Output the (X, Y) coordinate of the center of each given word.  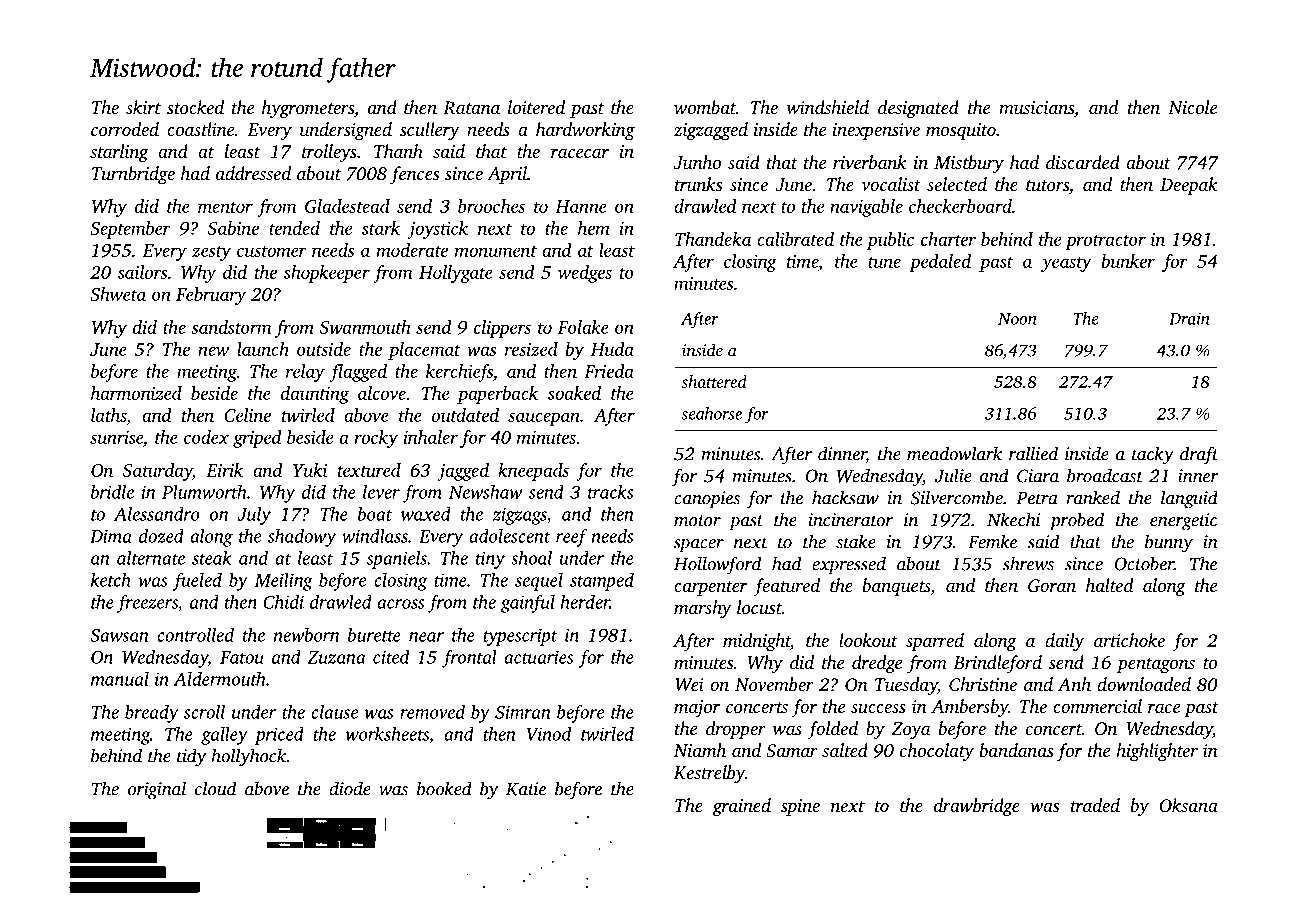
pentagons (1156, 665)
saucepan (544, 419)
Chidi (283, 602)
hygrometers (308, 109)
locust (759, 607)
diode (350, 788)
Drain (1189, 319)
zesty (211, 253)
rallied (1033, 453)
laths (109, 415)
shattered (714, 381)
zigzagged (711, 131)
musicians (1036, 107)
